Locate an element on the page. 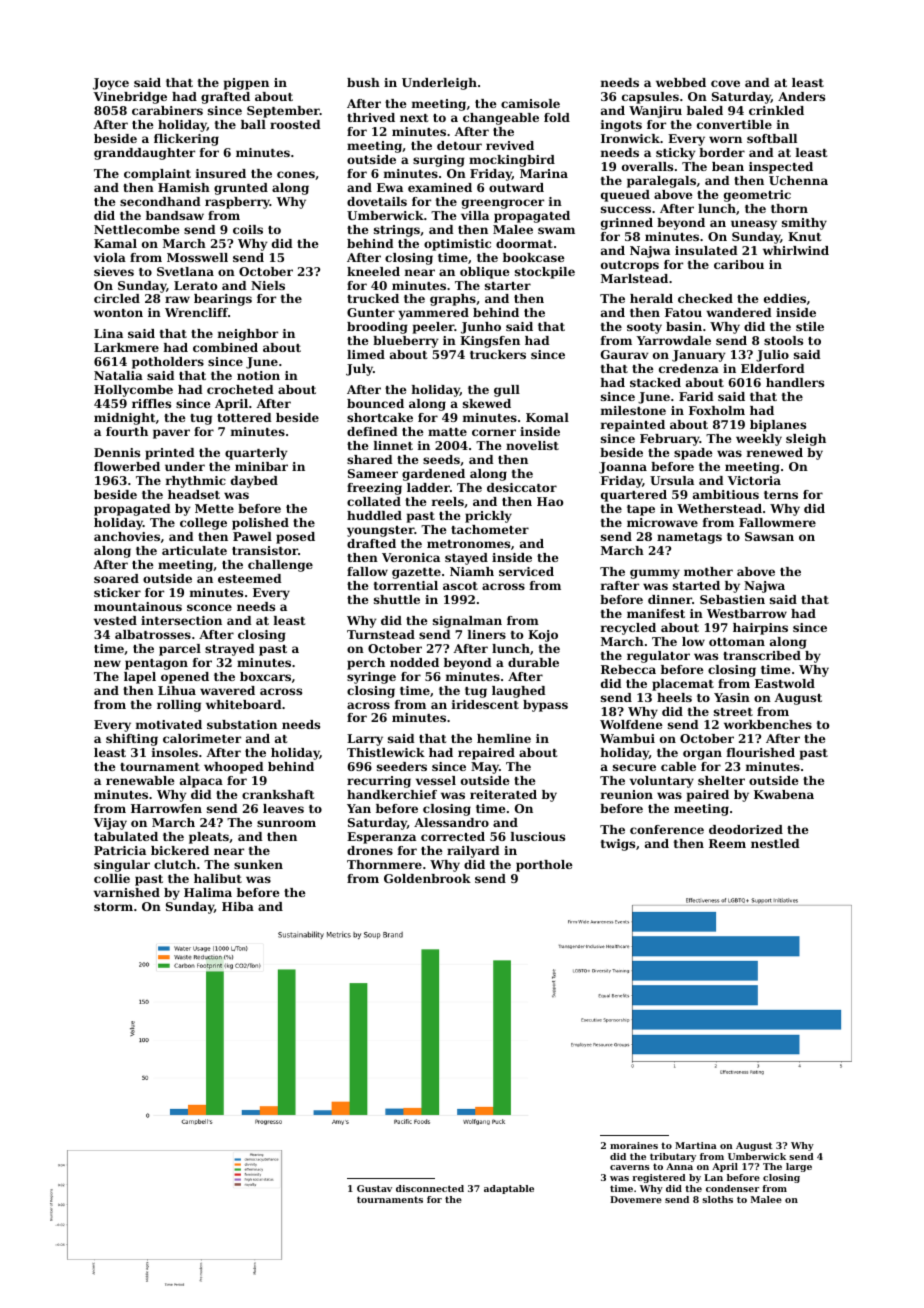  next is located at coordinates (414, 118).
